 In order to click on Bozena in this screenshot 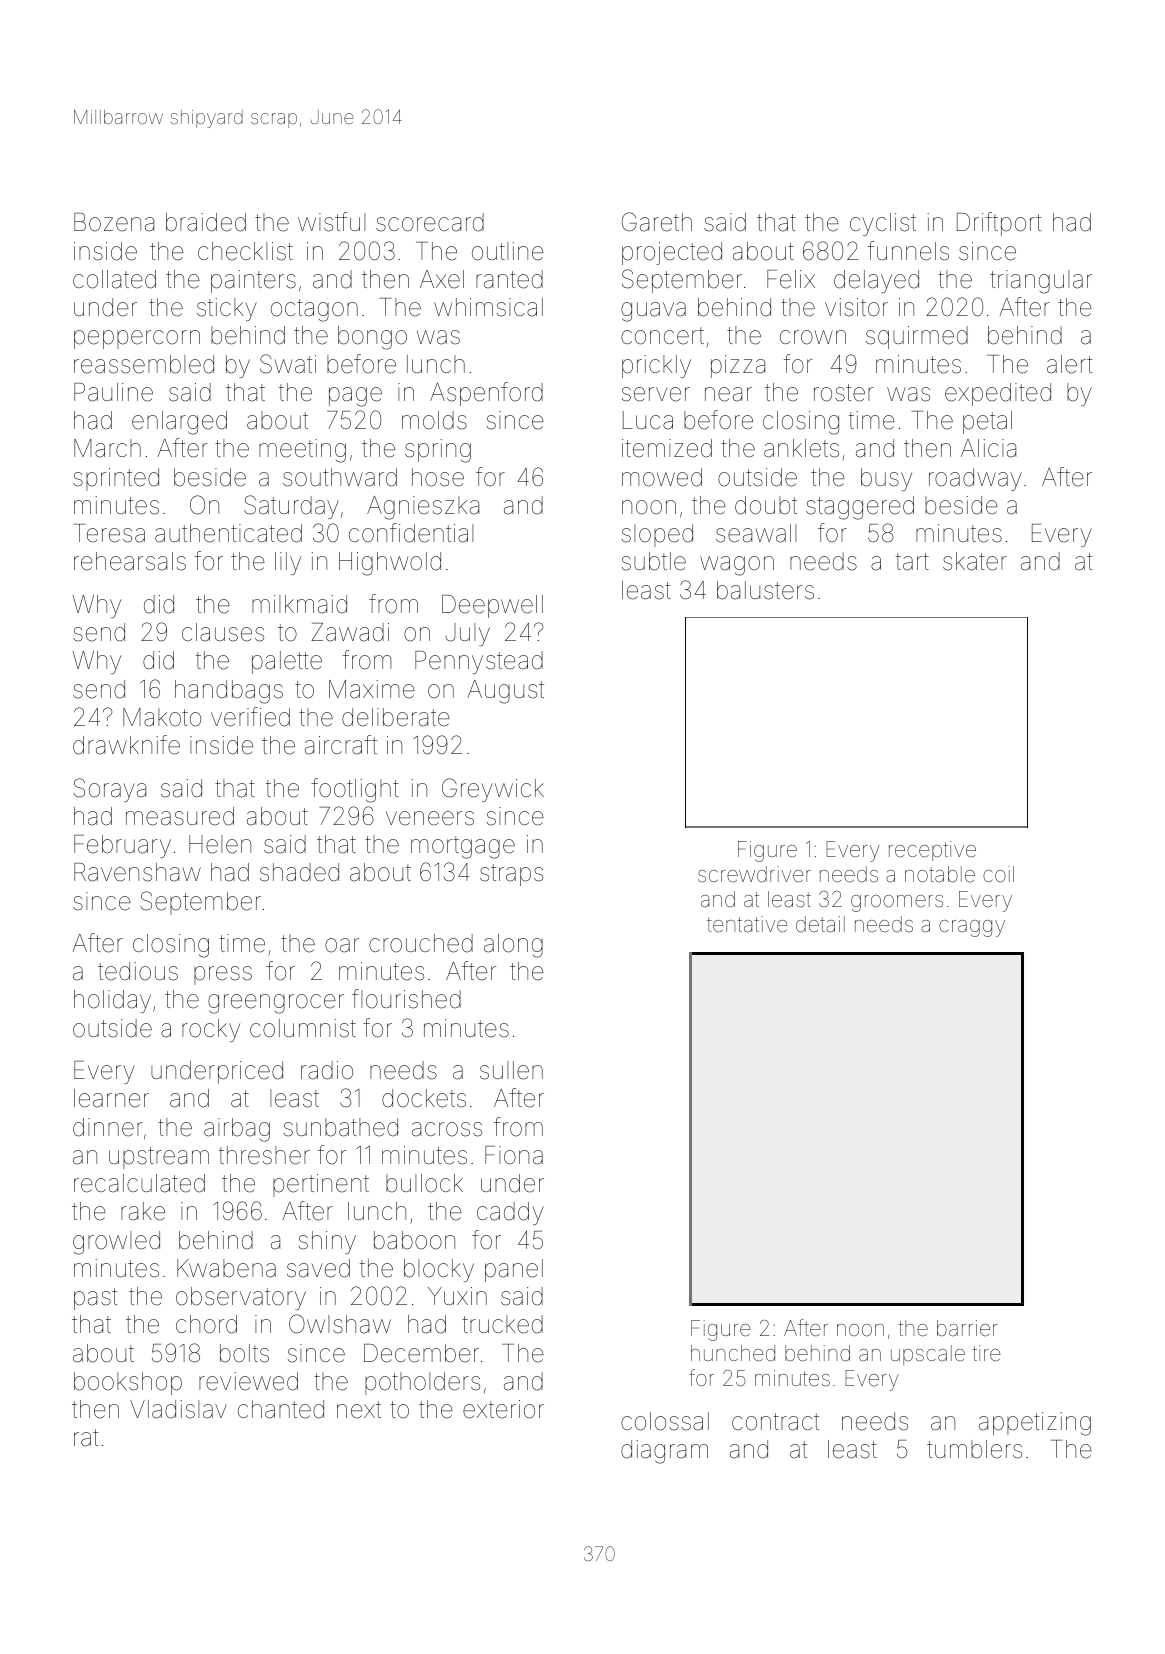, I will do `click(114, 222)`.
